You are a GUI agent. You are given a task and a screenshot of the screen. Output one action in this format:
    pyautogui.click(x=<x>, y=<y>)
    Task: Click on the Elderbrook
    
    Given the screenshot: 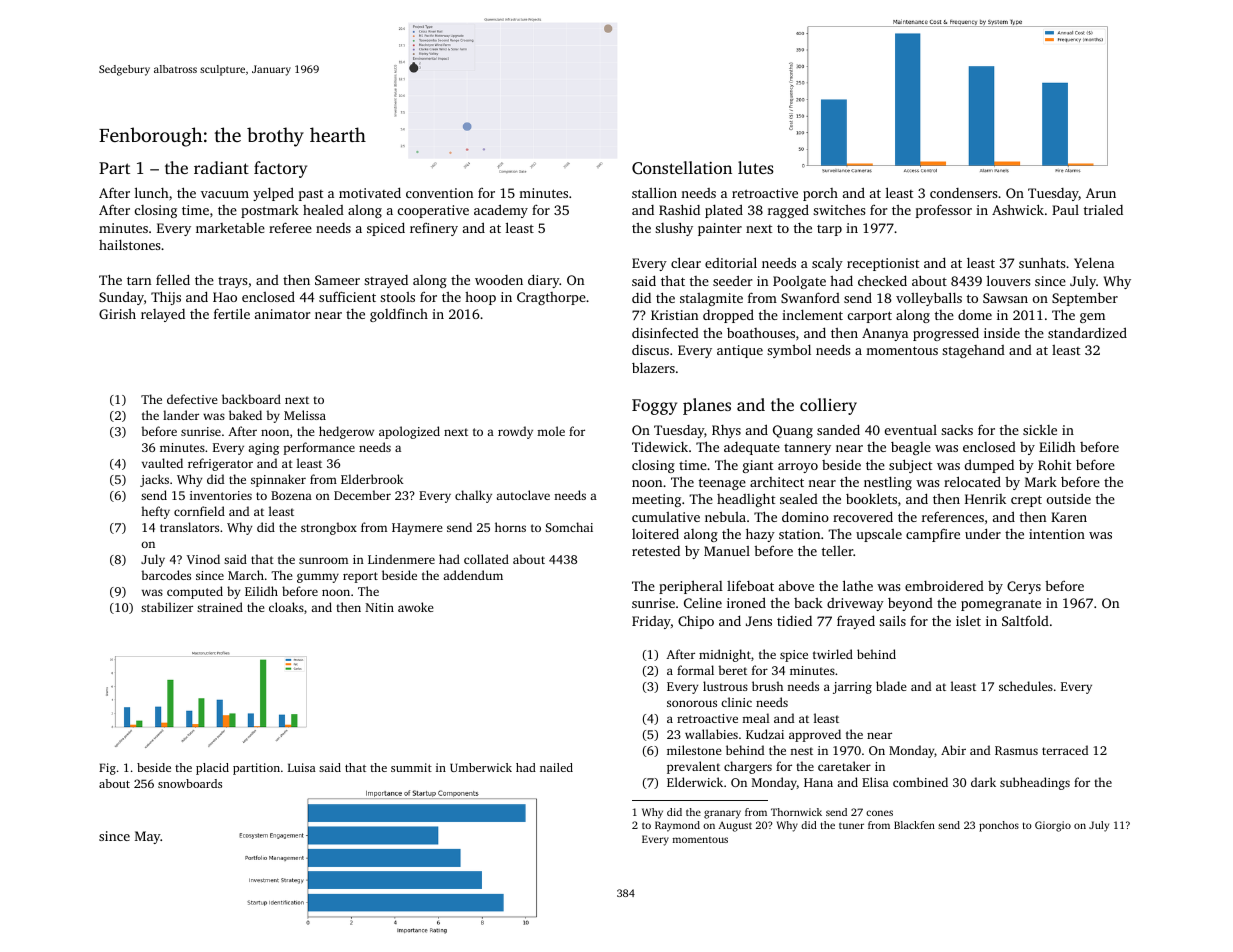 What is the action you would take?
    pyautogui.click(x=372, y=479)
